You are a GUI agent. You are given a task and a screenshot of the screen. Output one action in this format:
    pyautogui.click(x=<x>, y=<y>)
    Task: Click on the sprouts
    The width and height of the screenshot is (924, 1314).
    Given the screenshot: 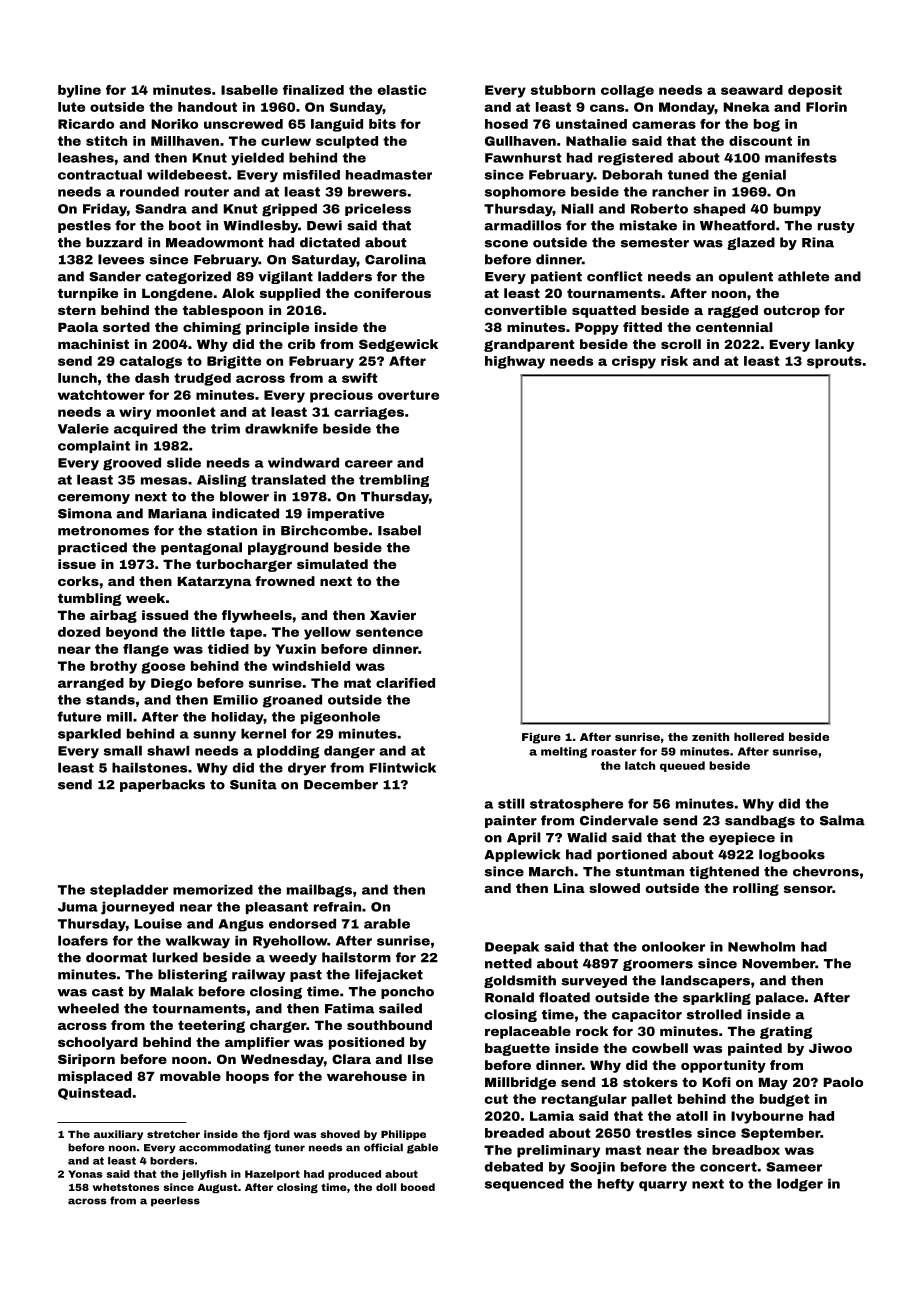 What is the action you would take?
    pyautogui.click(x=834, y=362)
